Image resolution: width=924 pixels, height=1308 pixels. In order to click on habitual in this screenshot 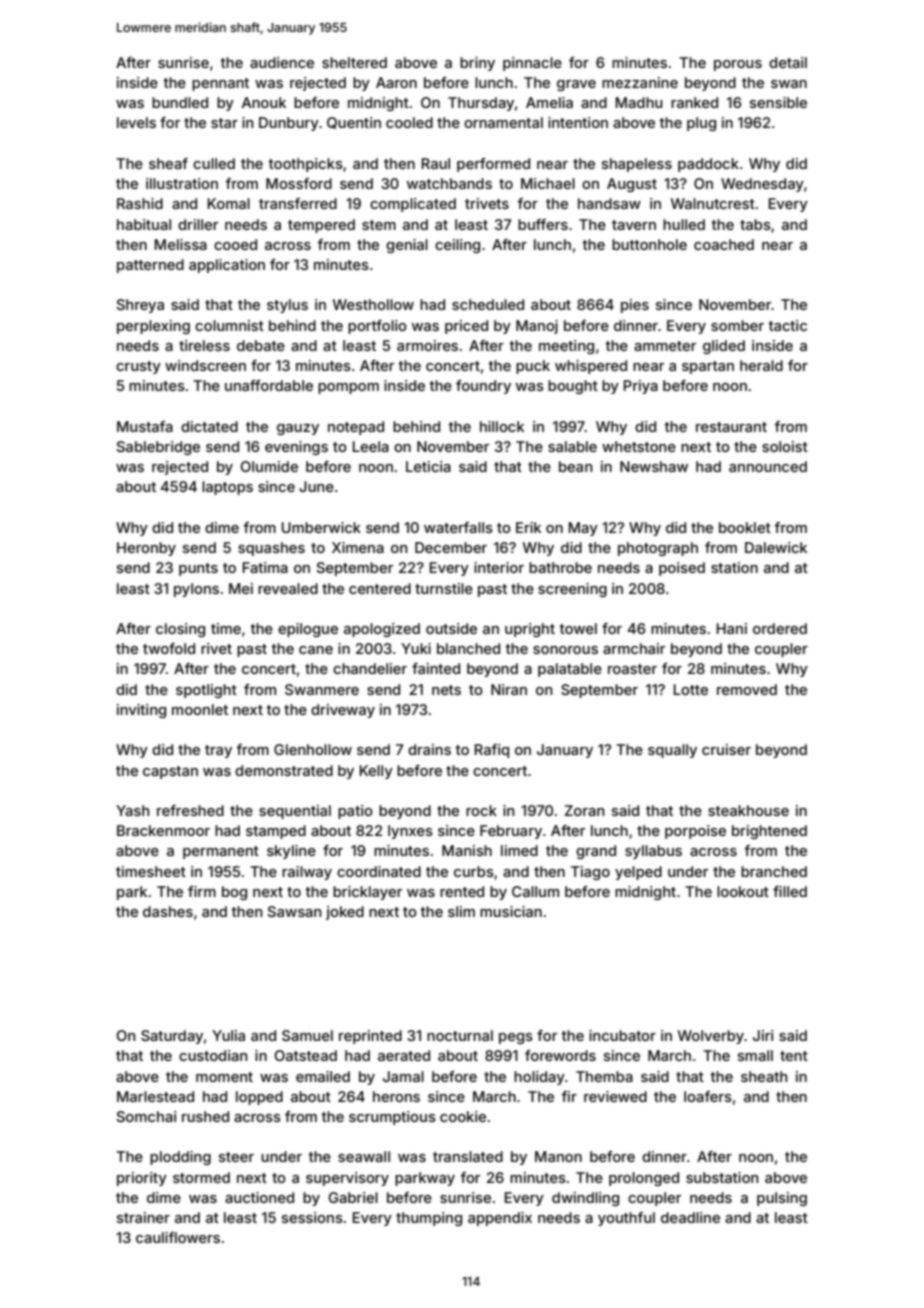, I will do `click(144, 224)`.
